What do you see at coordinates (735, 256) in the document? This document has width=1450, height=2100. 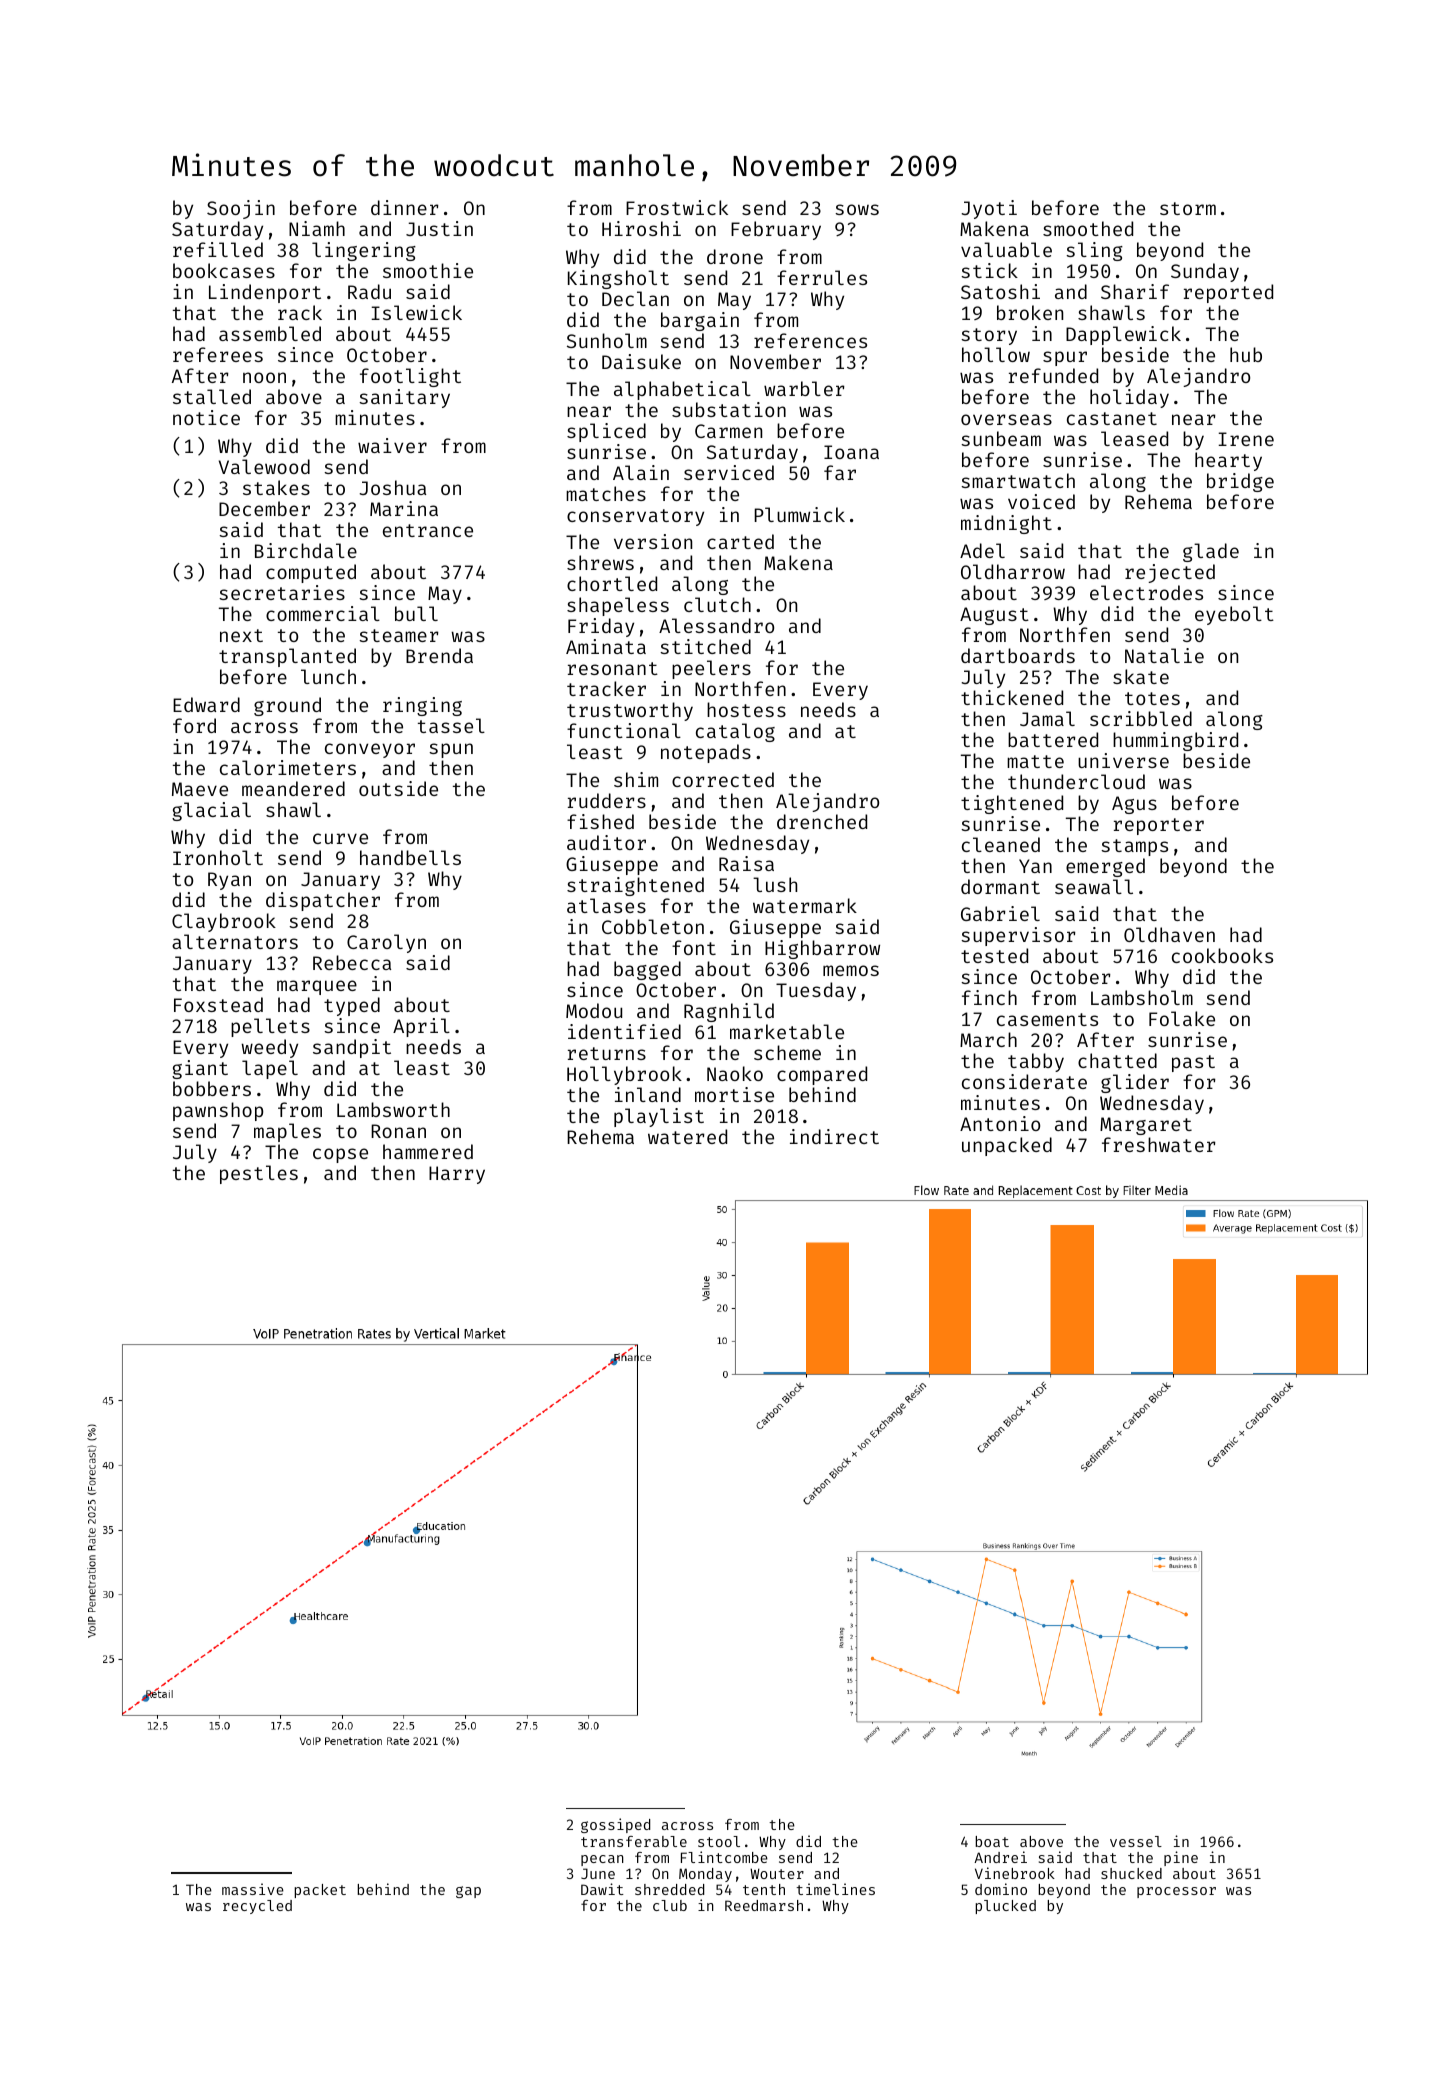 I see `drone` at bounding box center [735, 256].
